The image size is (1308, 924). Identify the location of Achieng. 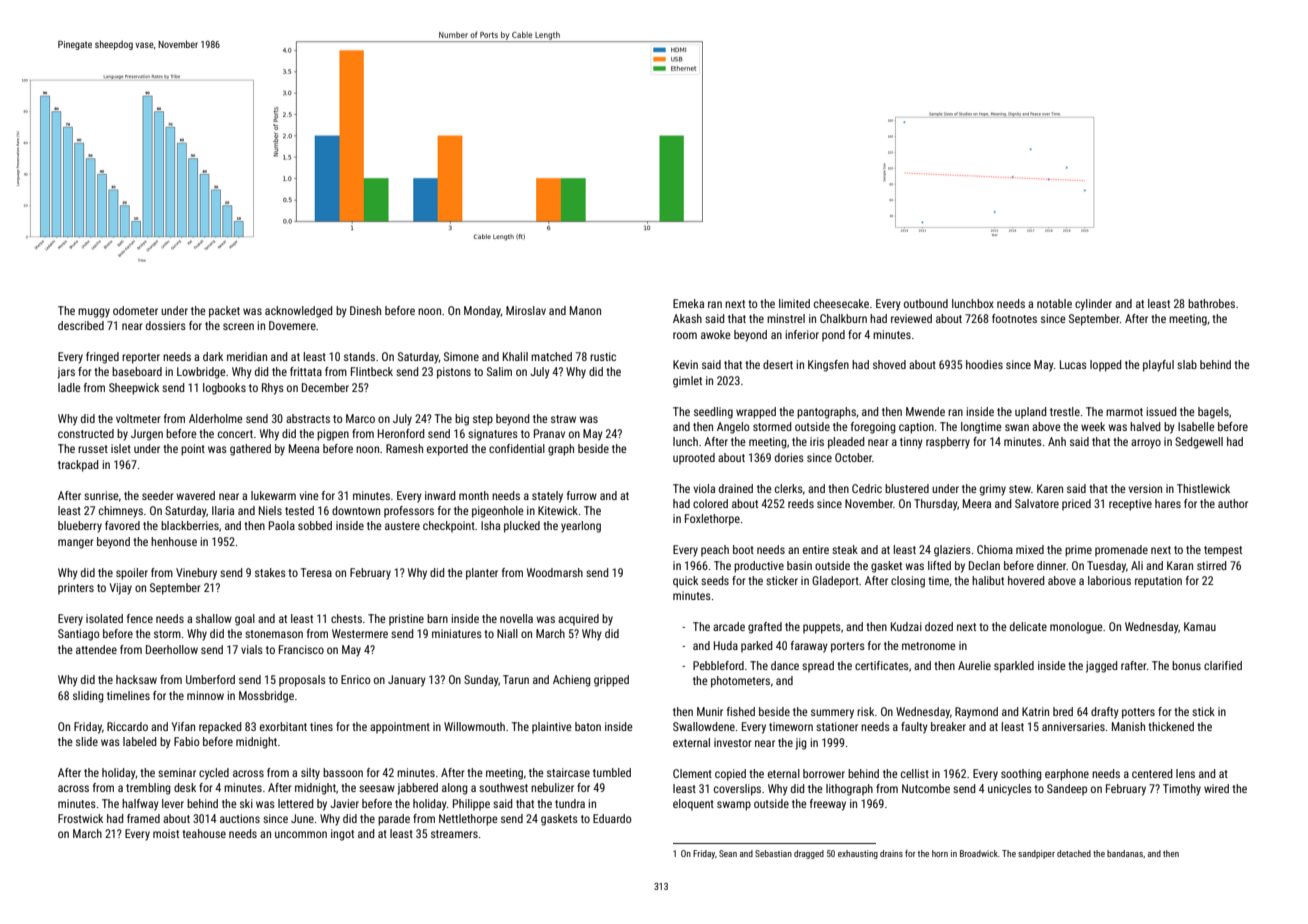
(572, 681).
